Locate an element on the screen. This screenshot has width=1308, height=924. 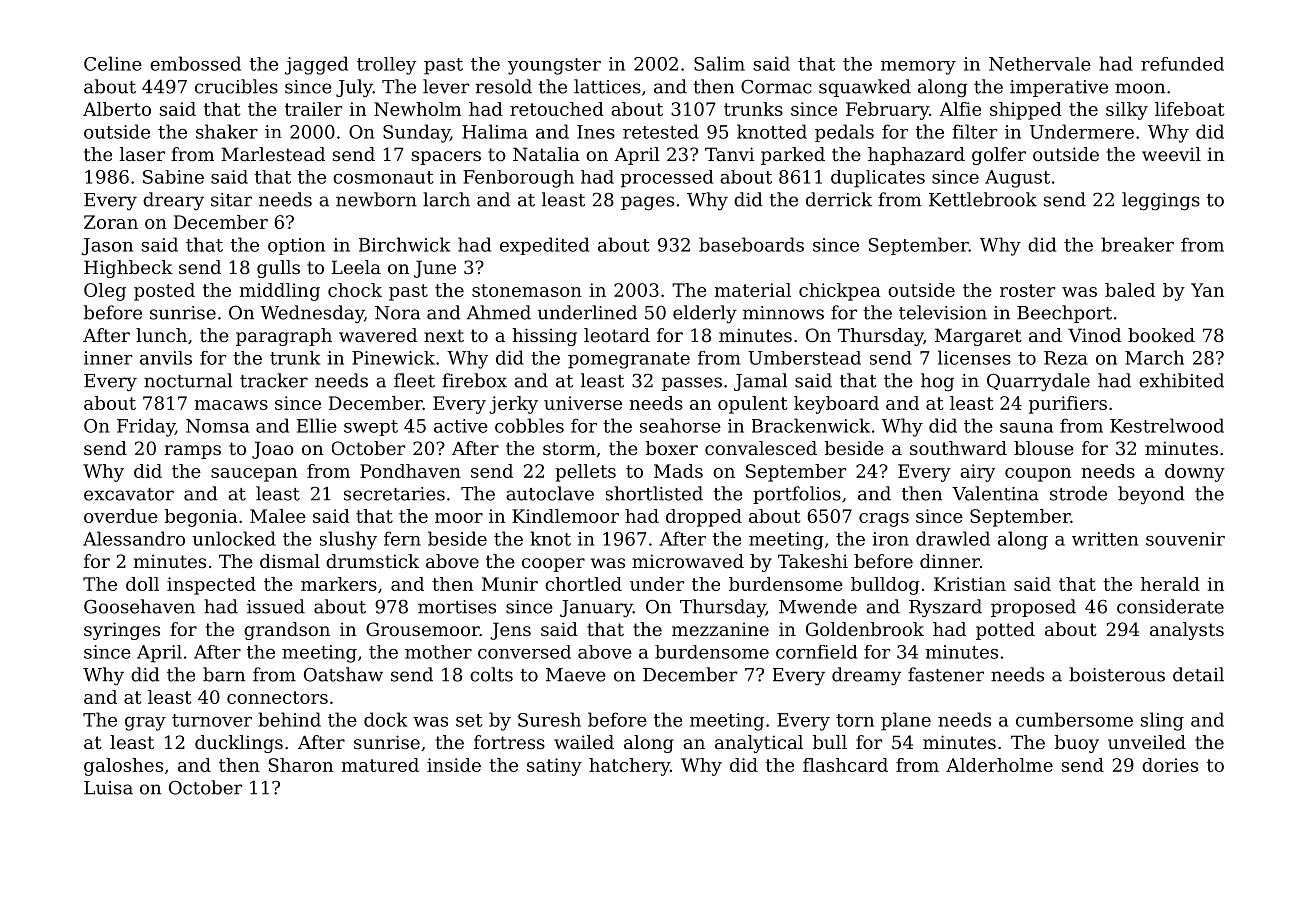
next is located at coordinates (444, 335).
